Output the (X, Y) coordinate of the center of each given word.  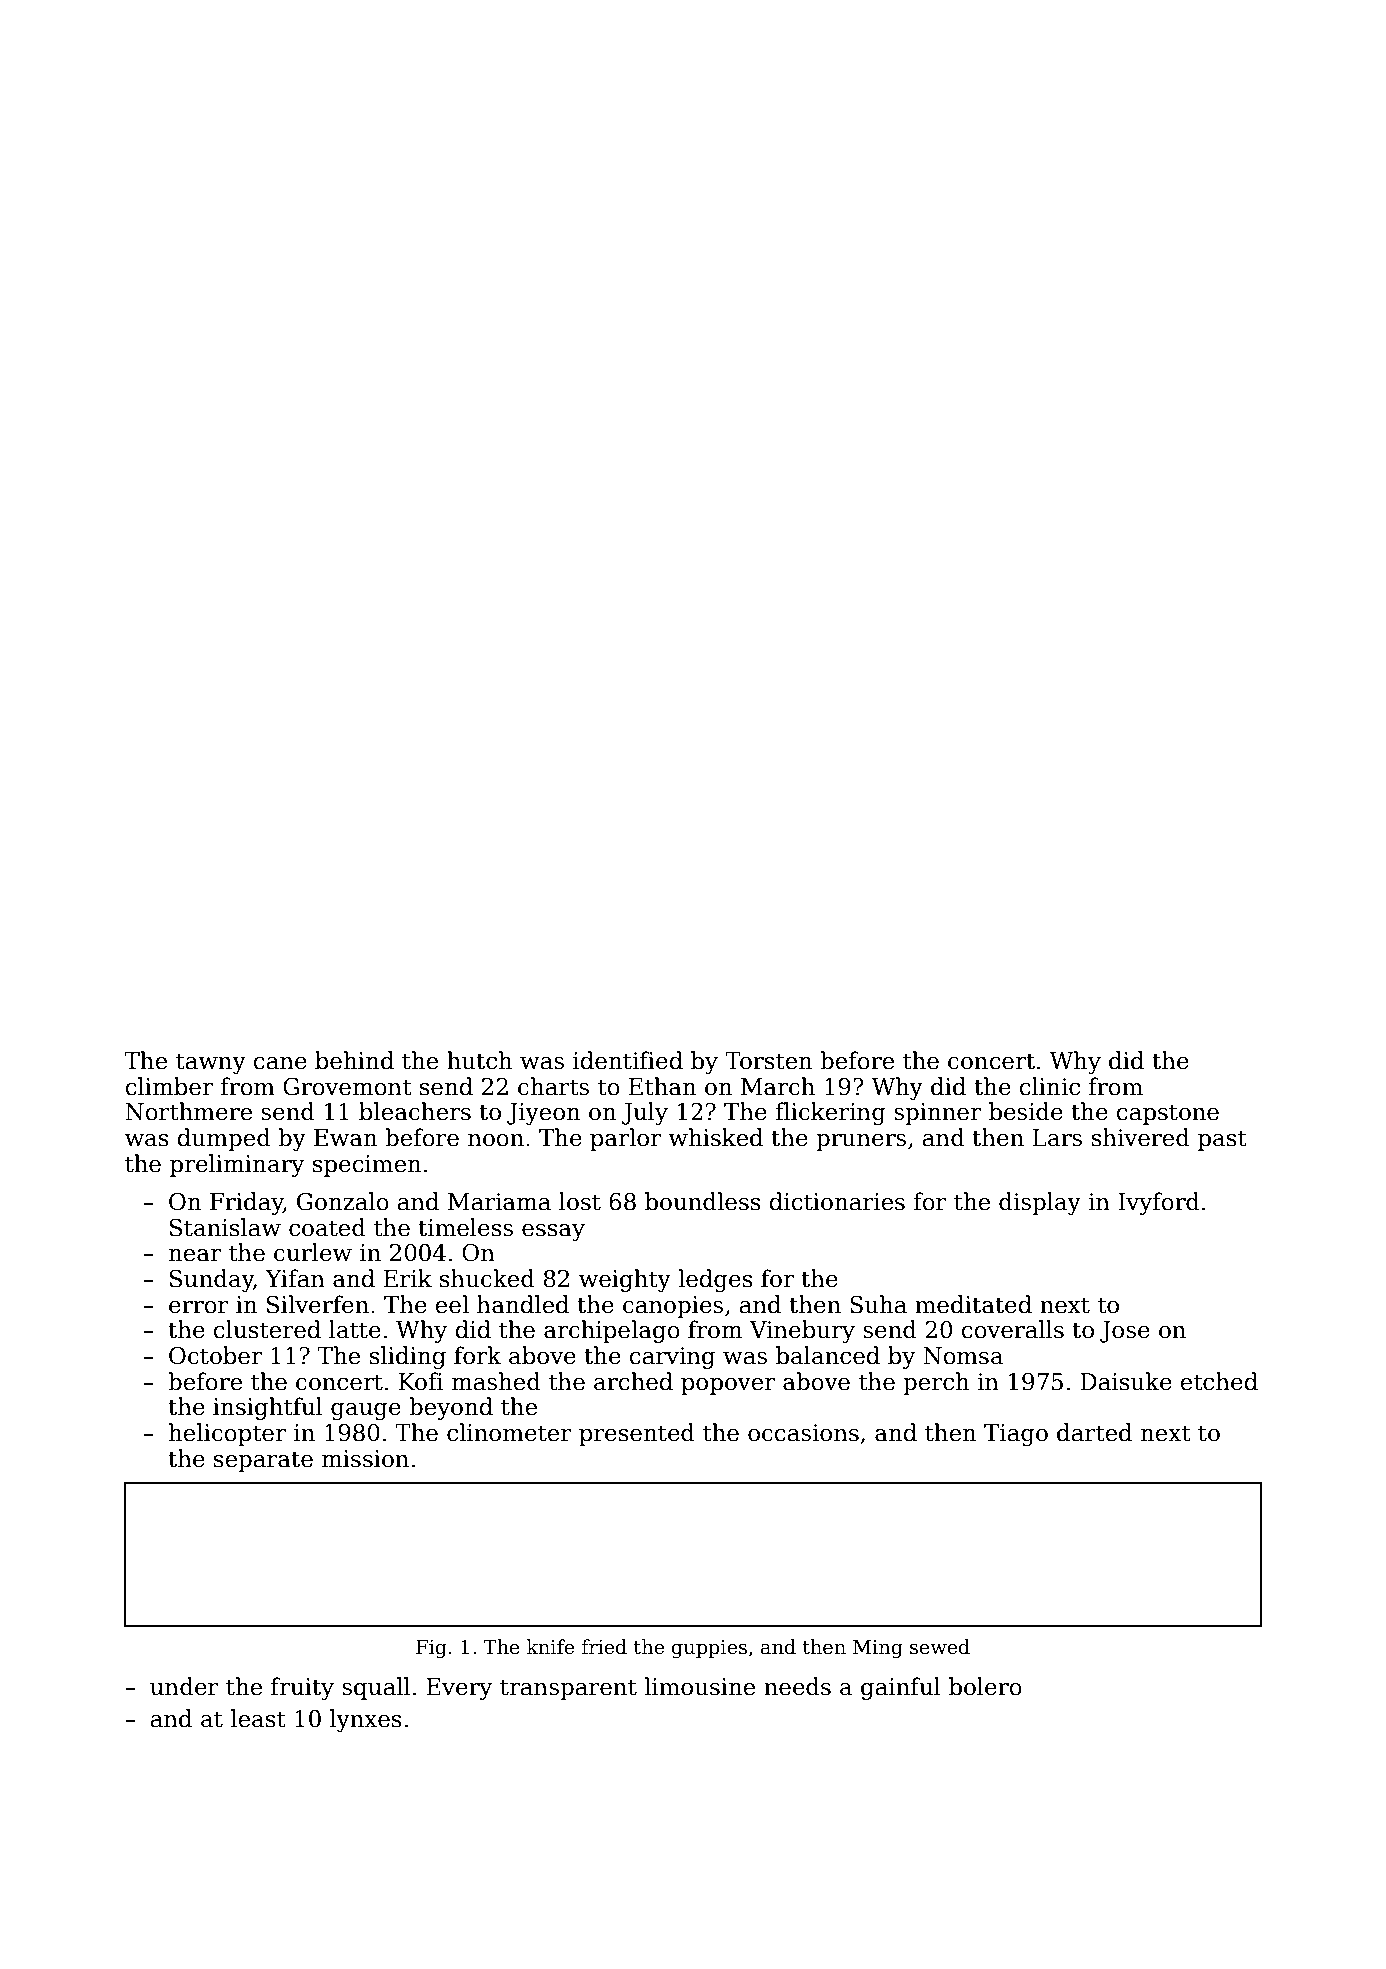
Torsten (768, 1061)
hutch (479, 1060)
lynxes (366, 1720)
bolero (985, 1686)
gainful (901, 1688)
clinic (1049, 1086)
